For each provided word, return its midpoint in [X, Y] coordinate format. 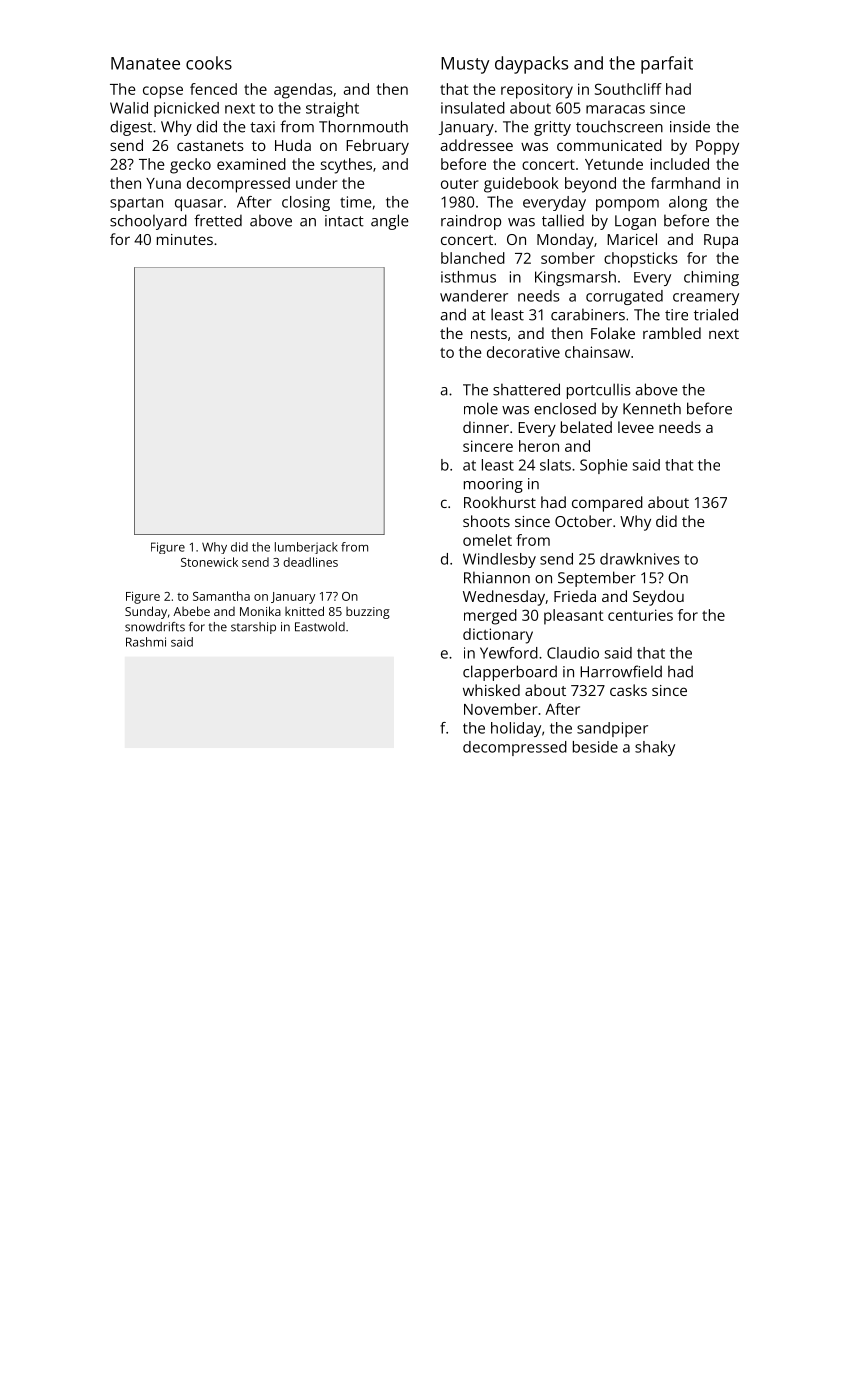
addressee [477, 145]
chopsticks [641, 260]
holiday [516, 729]
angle [390, 222]
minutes [185, 239]
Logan [635, 222]
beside [595, 747]
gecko [190, 166]
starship [253, 628]
